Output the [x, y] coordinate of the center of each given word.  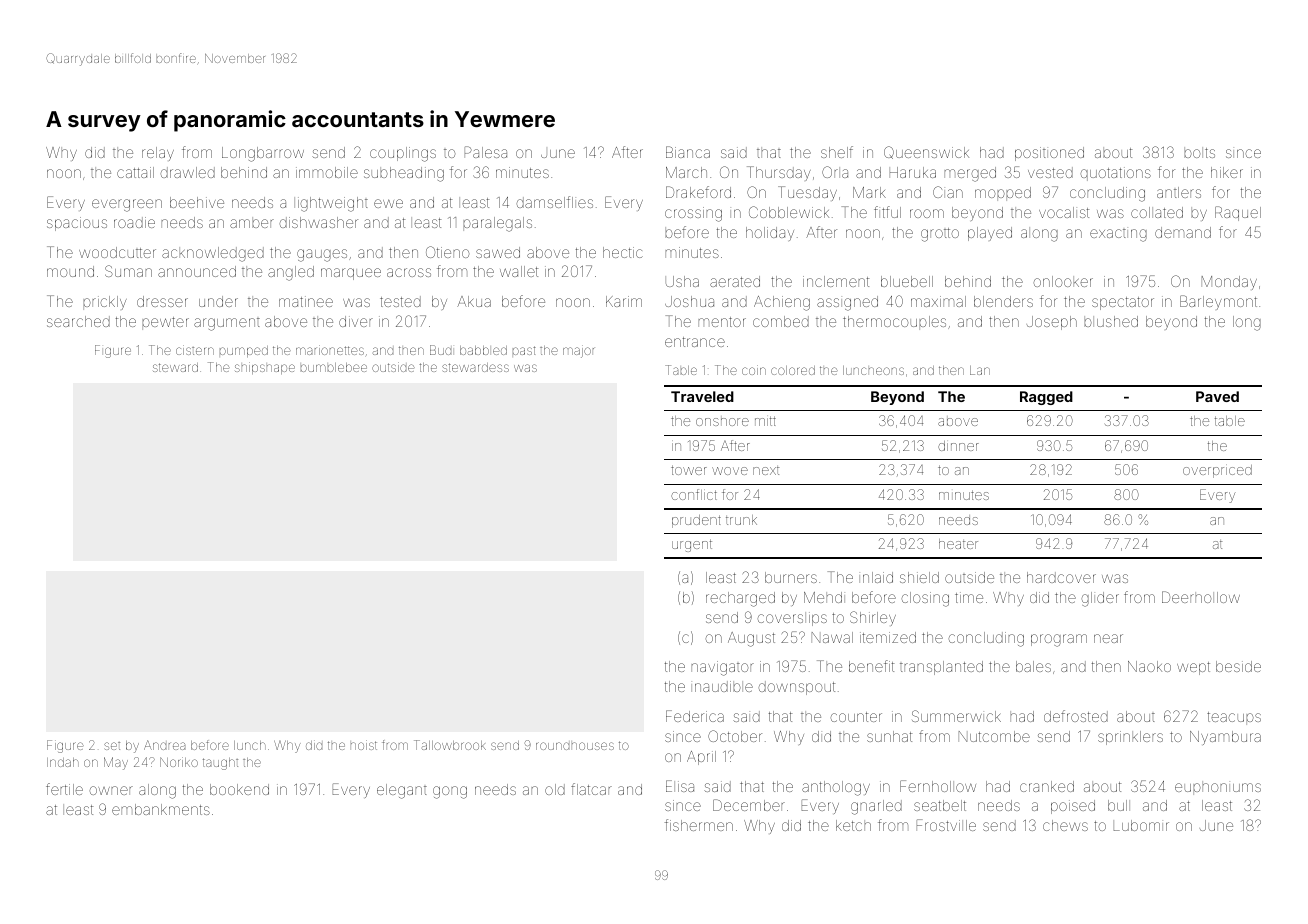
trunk [741, 520]
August [751, 639]
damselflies [554, 202]
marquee [351, 274]
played [990, 234]
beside [1238, 666]
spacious [77, 224]
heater [958, 544]
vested [1050, 172]
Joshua [689, 301]
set [112, 746]
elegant [402, 791]
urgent [692, 545]
